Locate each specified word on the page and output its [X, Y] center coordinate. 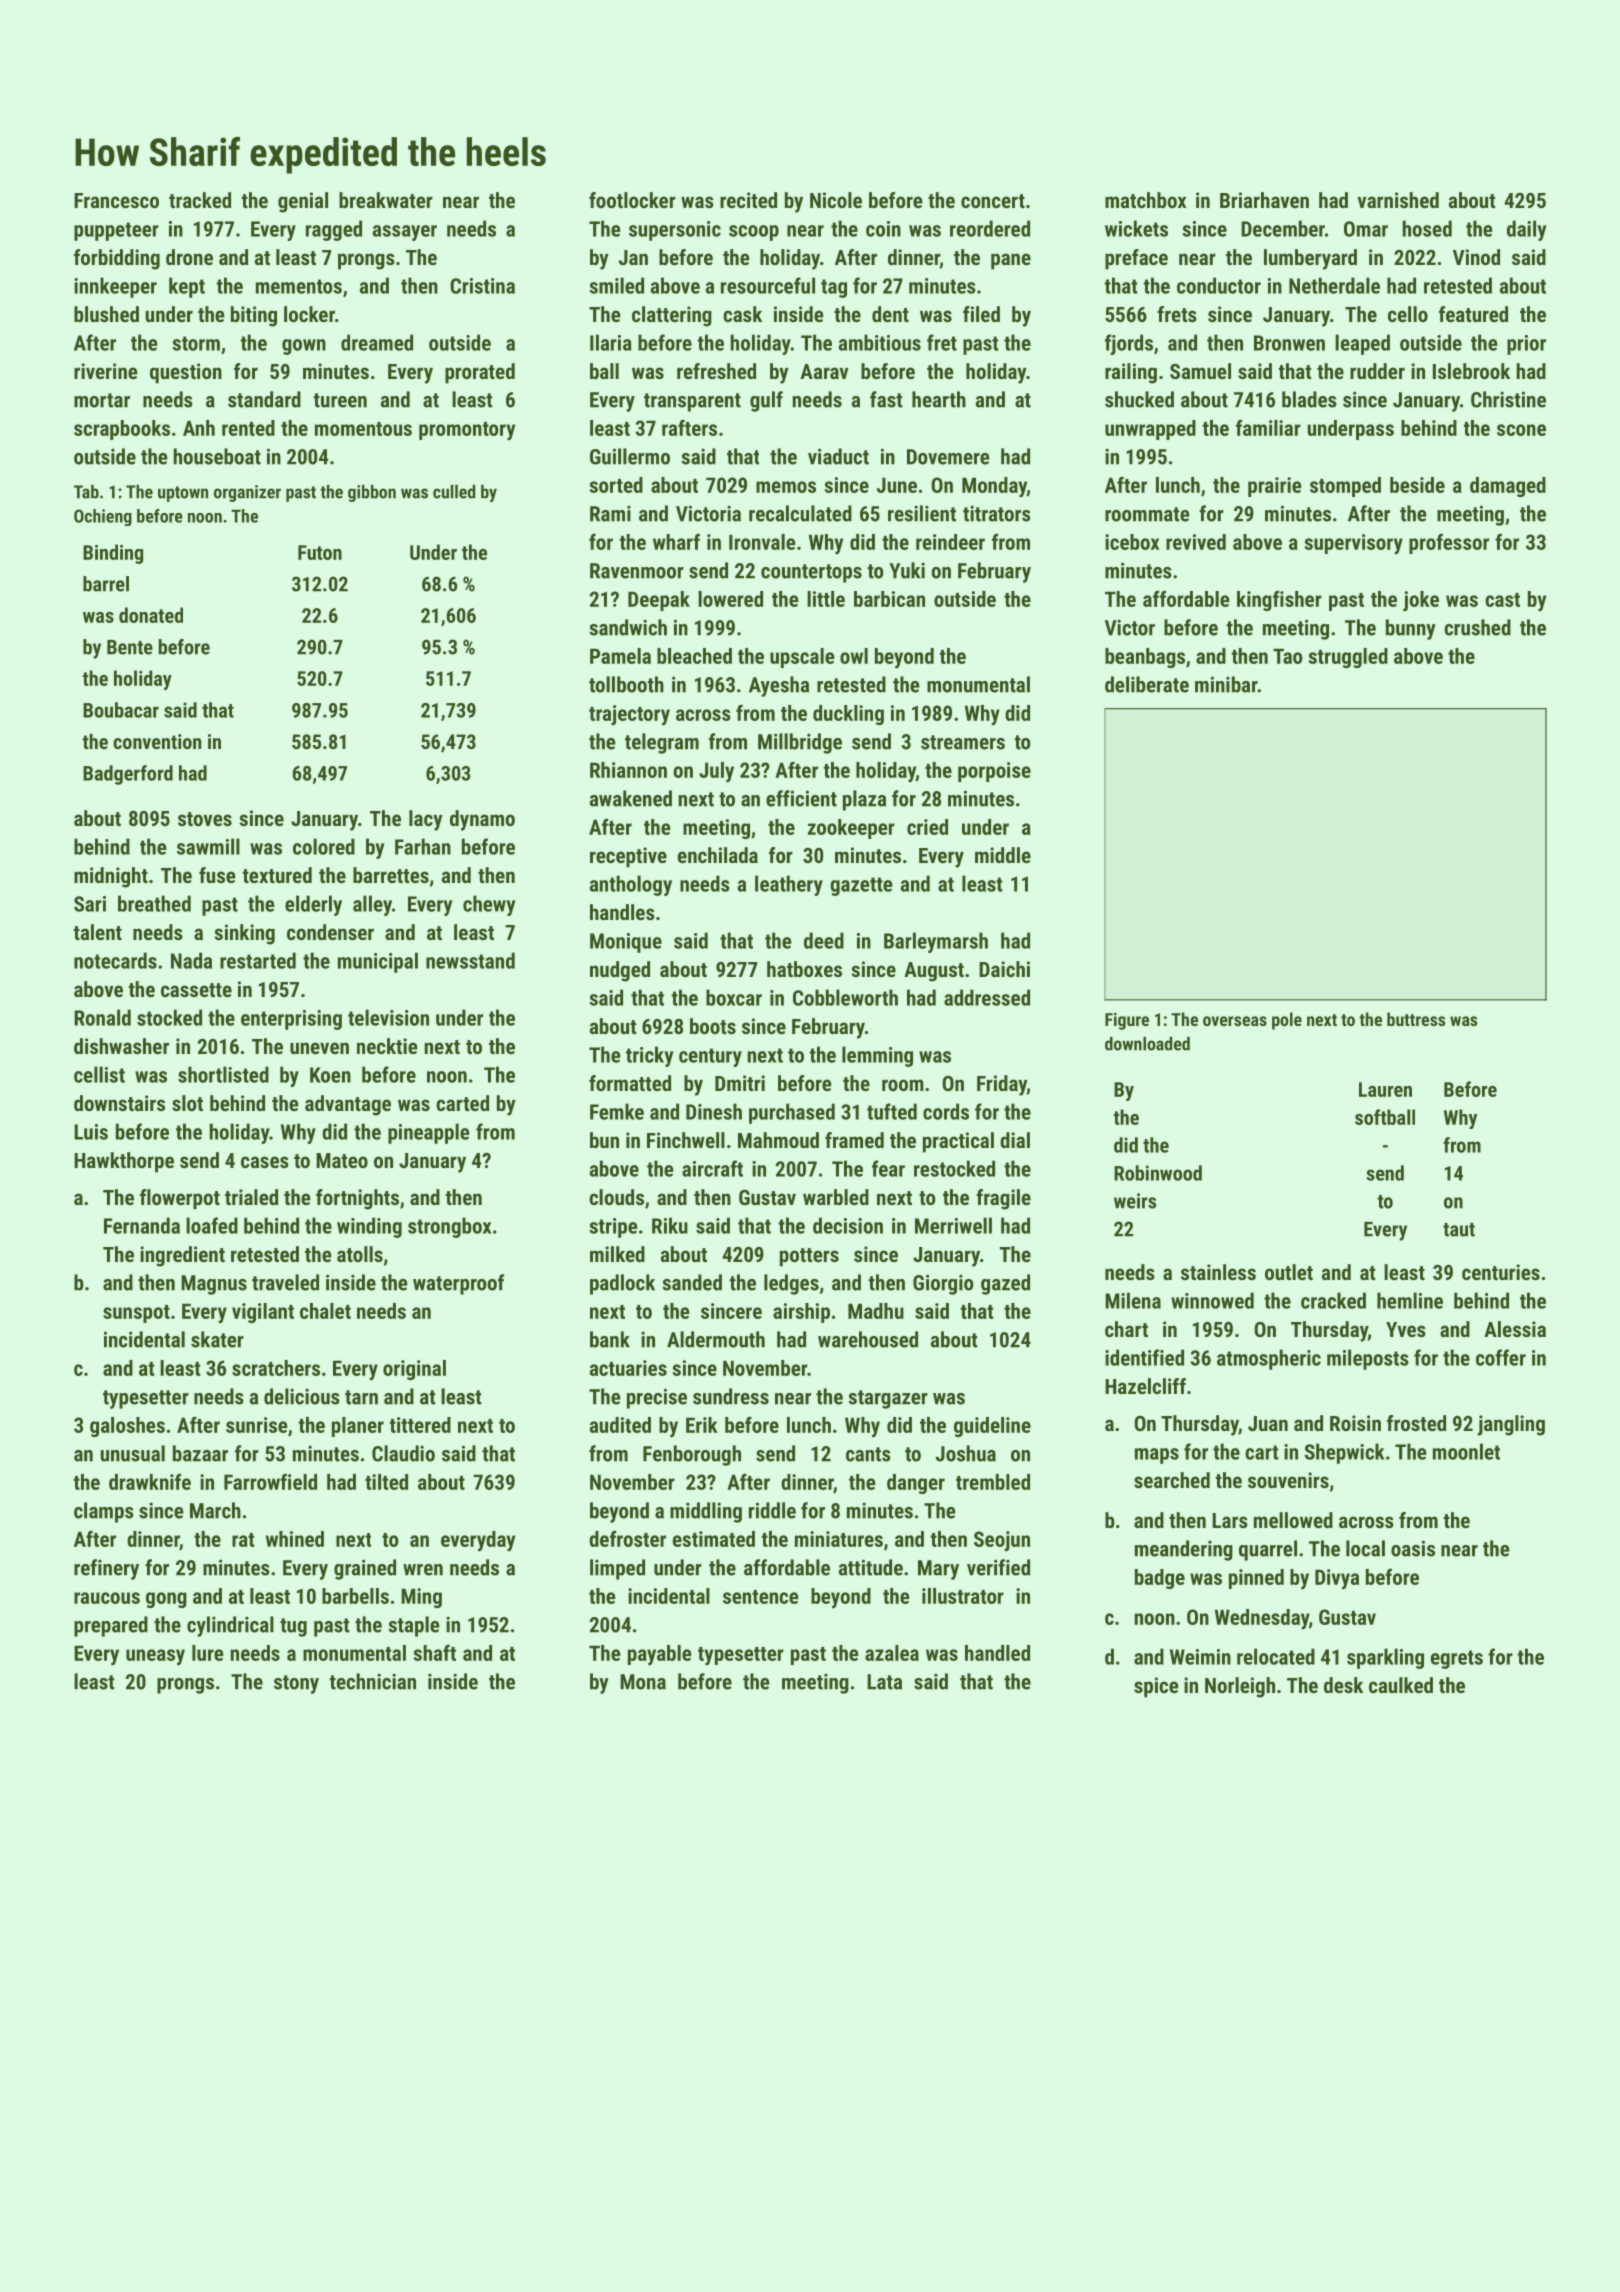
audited [620, 1425]
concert [993, 201]
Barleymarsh [936, 942]
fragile [1003, 1199]
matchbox [1146, 200]
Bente [130, 647]
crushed [1477, 627]
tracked [200, 200]
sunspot [136, 1314]
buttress [1416, 1019]
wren [423, 1570]
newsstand [470, 960]
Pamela [620, 656]
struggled [1348, 658]
